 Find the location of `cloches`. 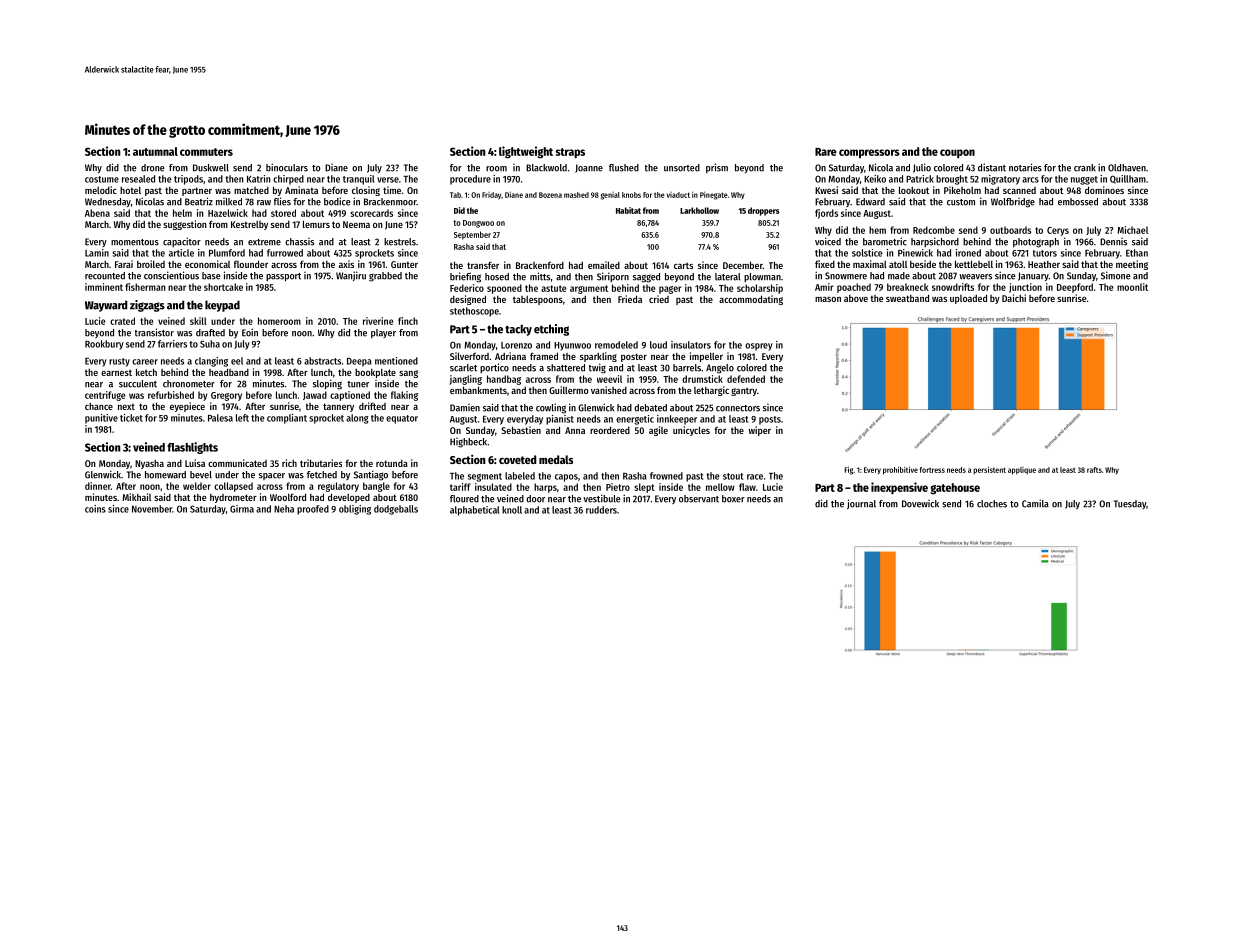

cloches is located at coordinates (992, 504).
